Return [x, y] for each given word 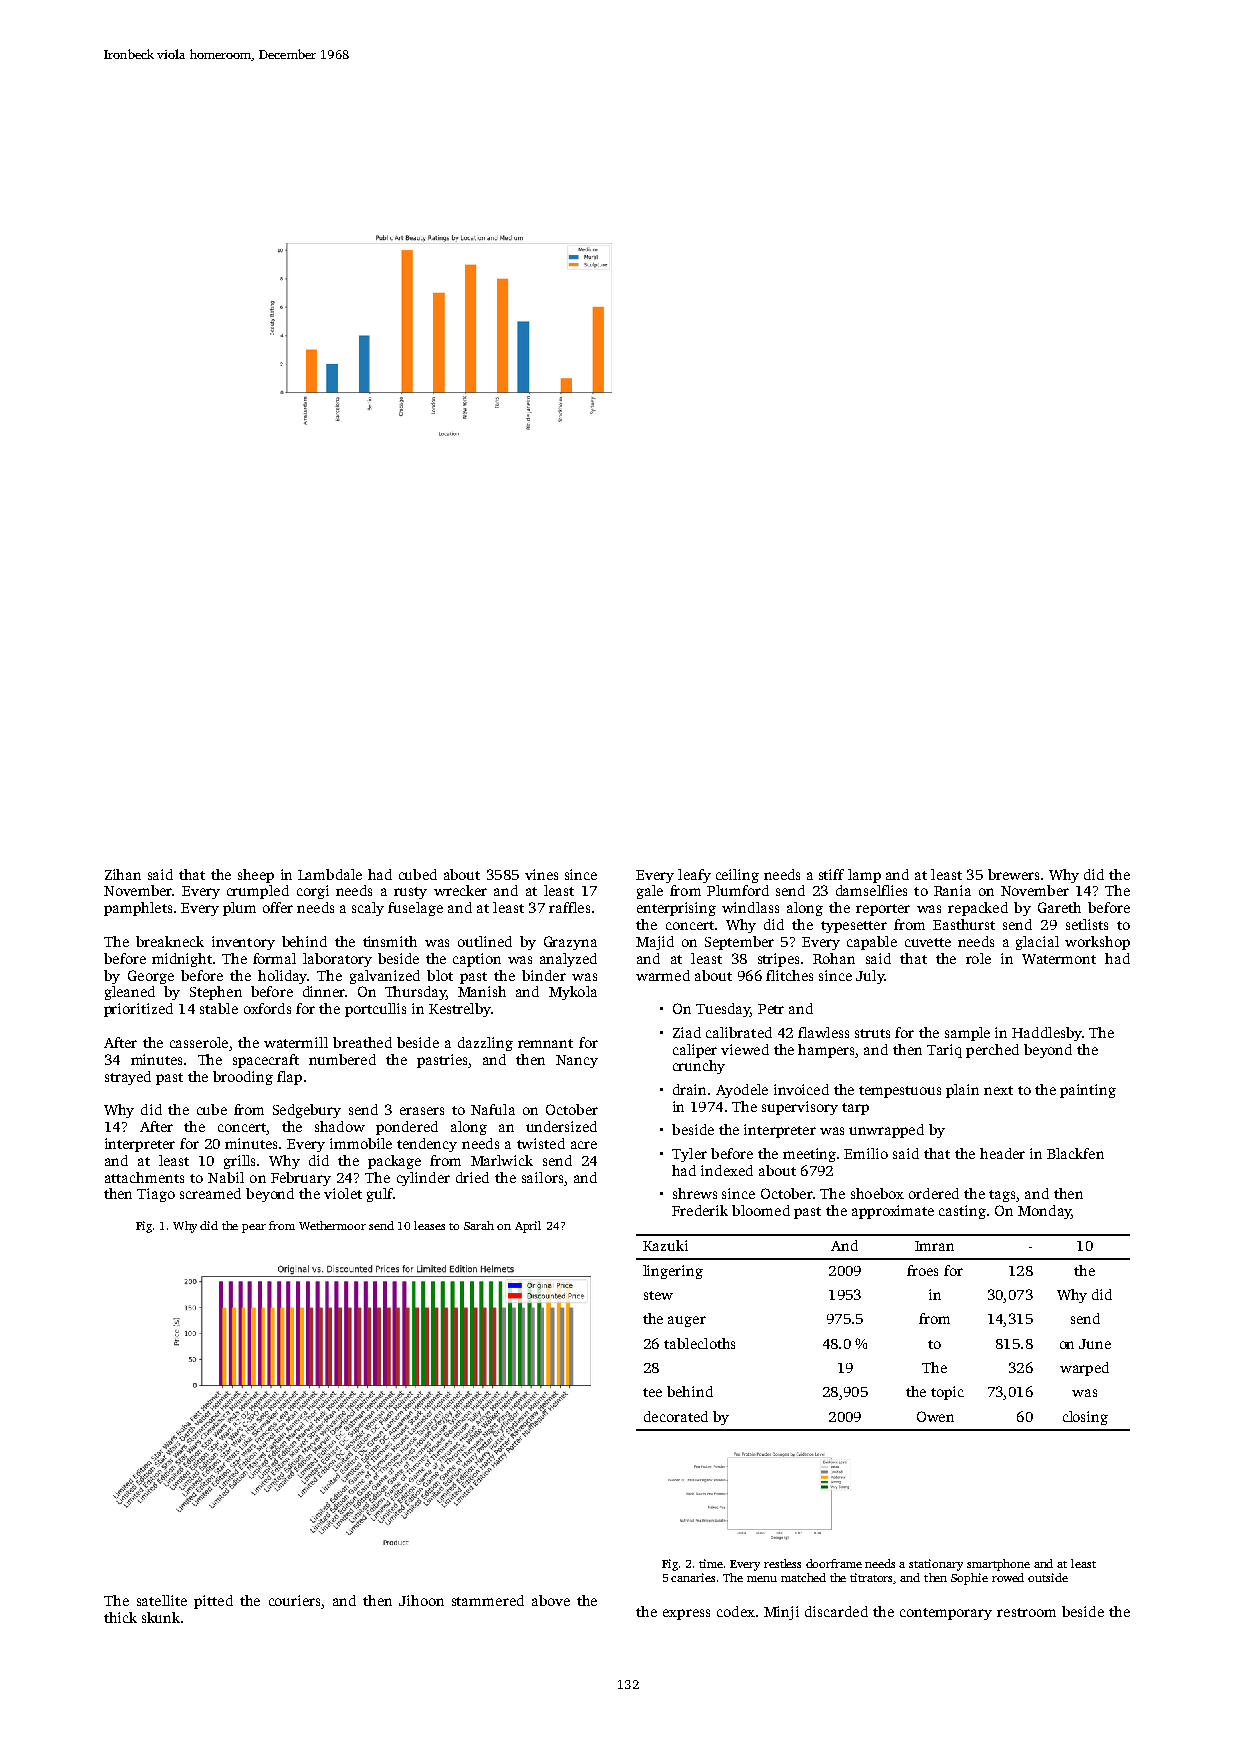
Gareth [1059, 907]
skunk [161, 1617]
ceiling [737, 876]
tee [652, 1392]
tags [1002, 1196]
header [1002, 1153]
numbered [342, 1059]
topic [947, 1393]
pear [254, 1228]
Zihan [123, 874]
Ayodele [742, 1091]
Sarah [479, 1225]
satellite [162, 1600]
